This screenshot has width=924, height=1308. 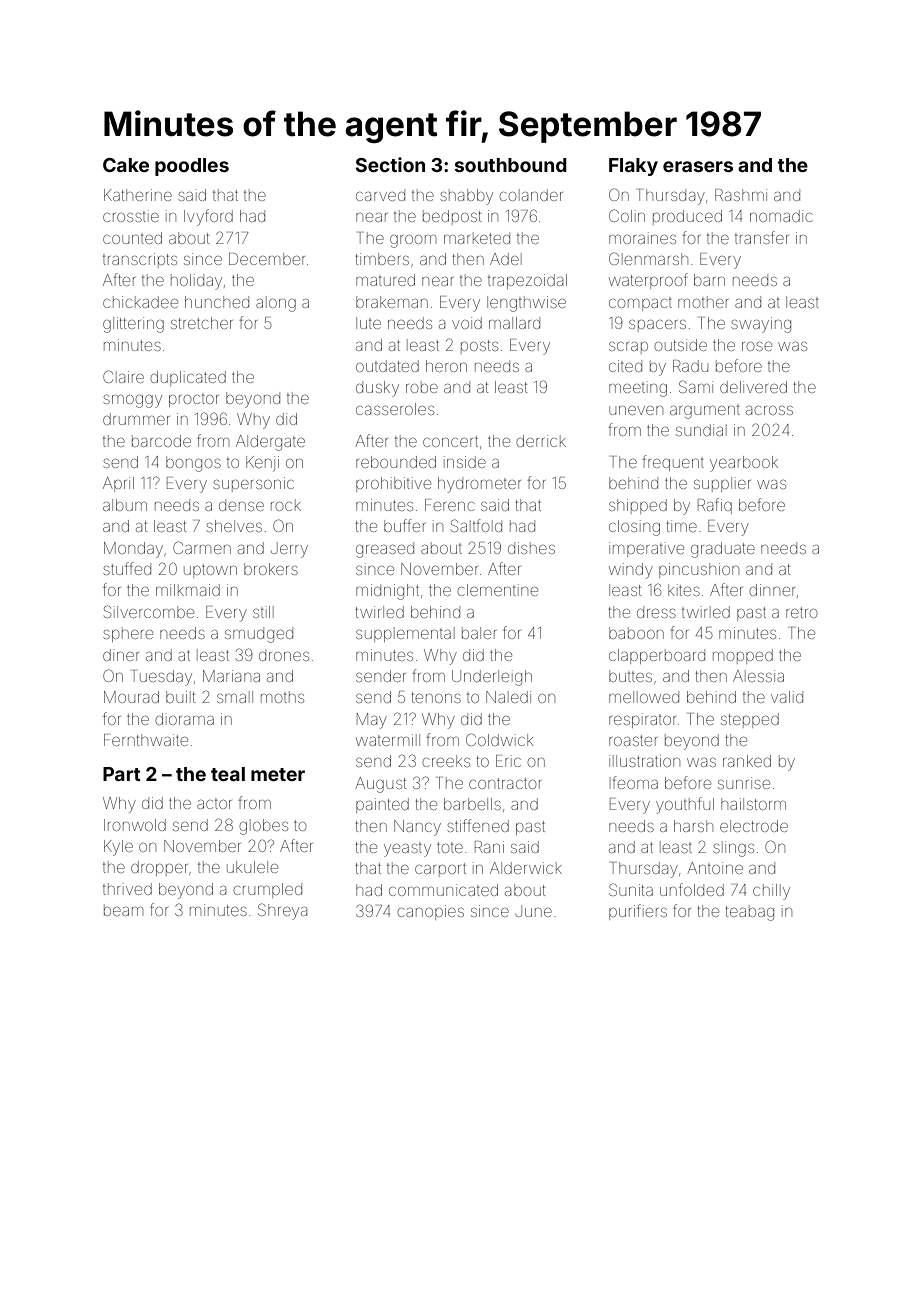 I want to click on clementine, so click(x=498, y=590).
